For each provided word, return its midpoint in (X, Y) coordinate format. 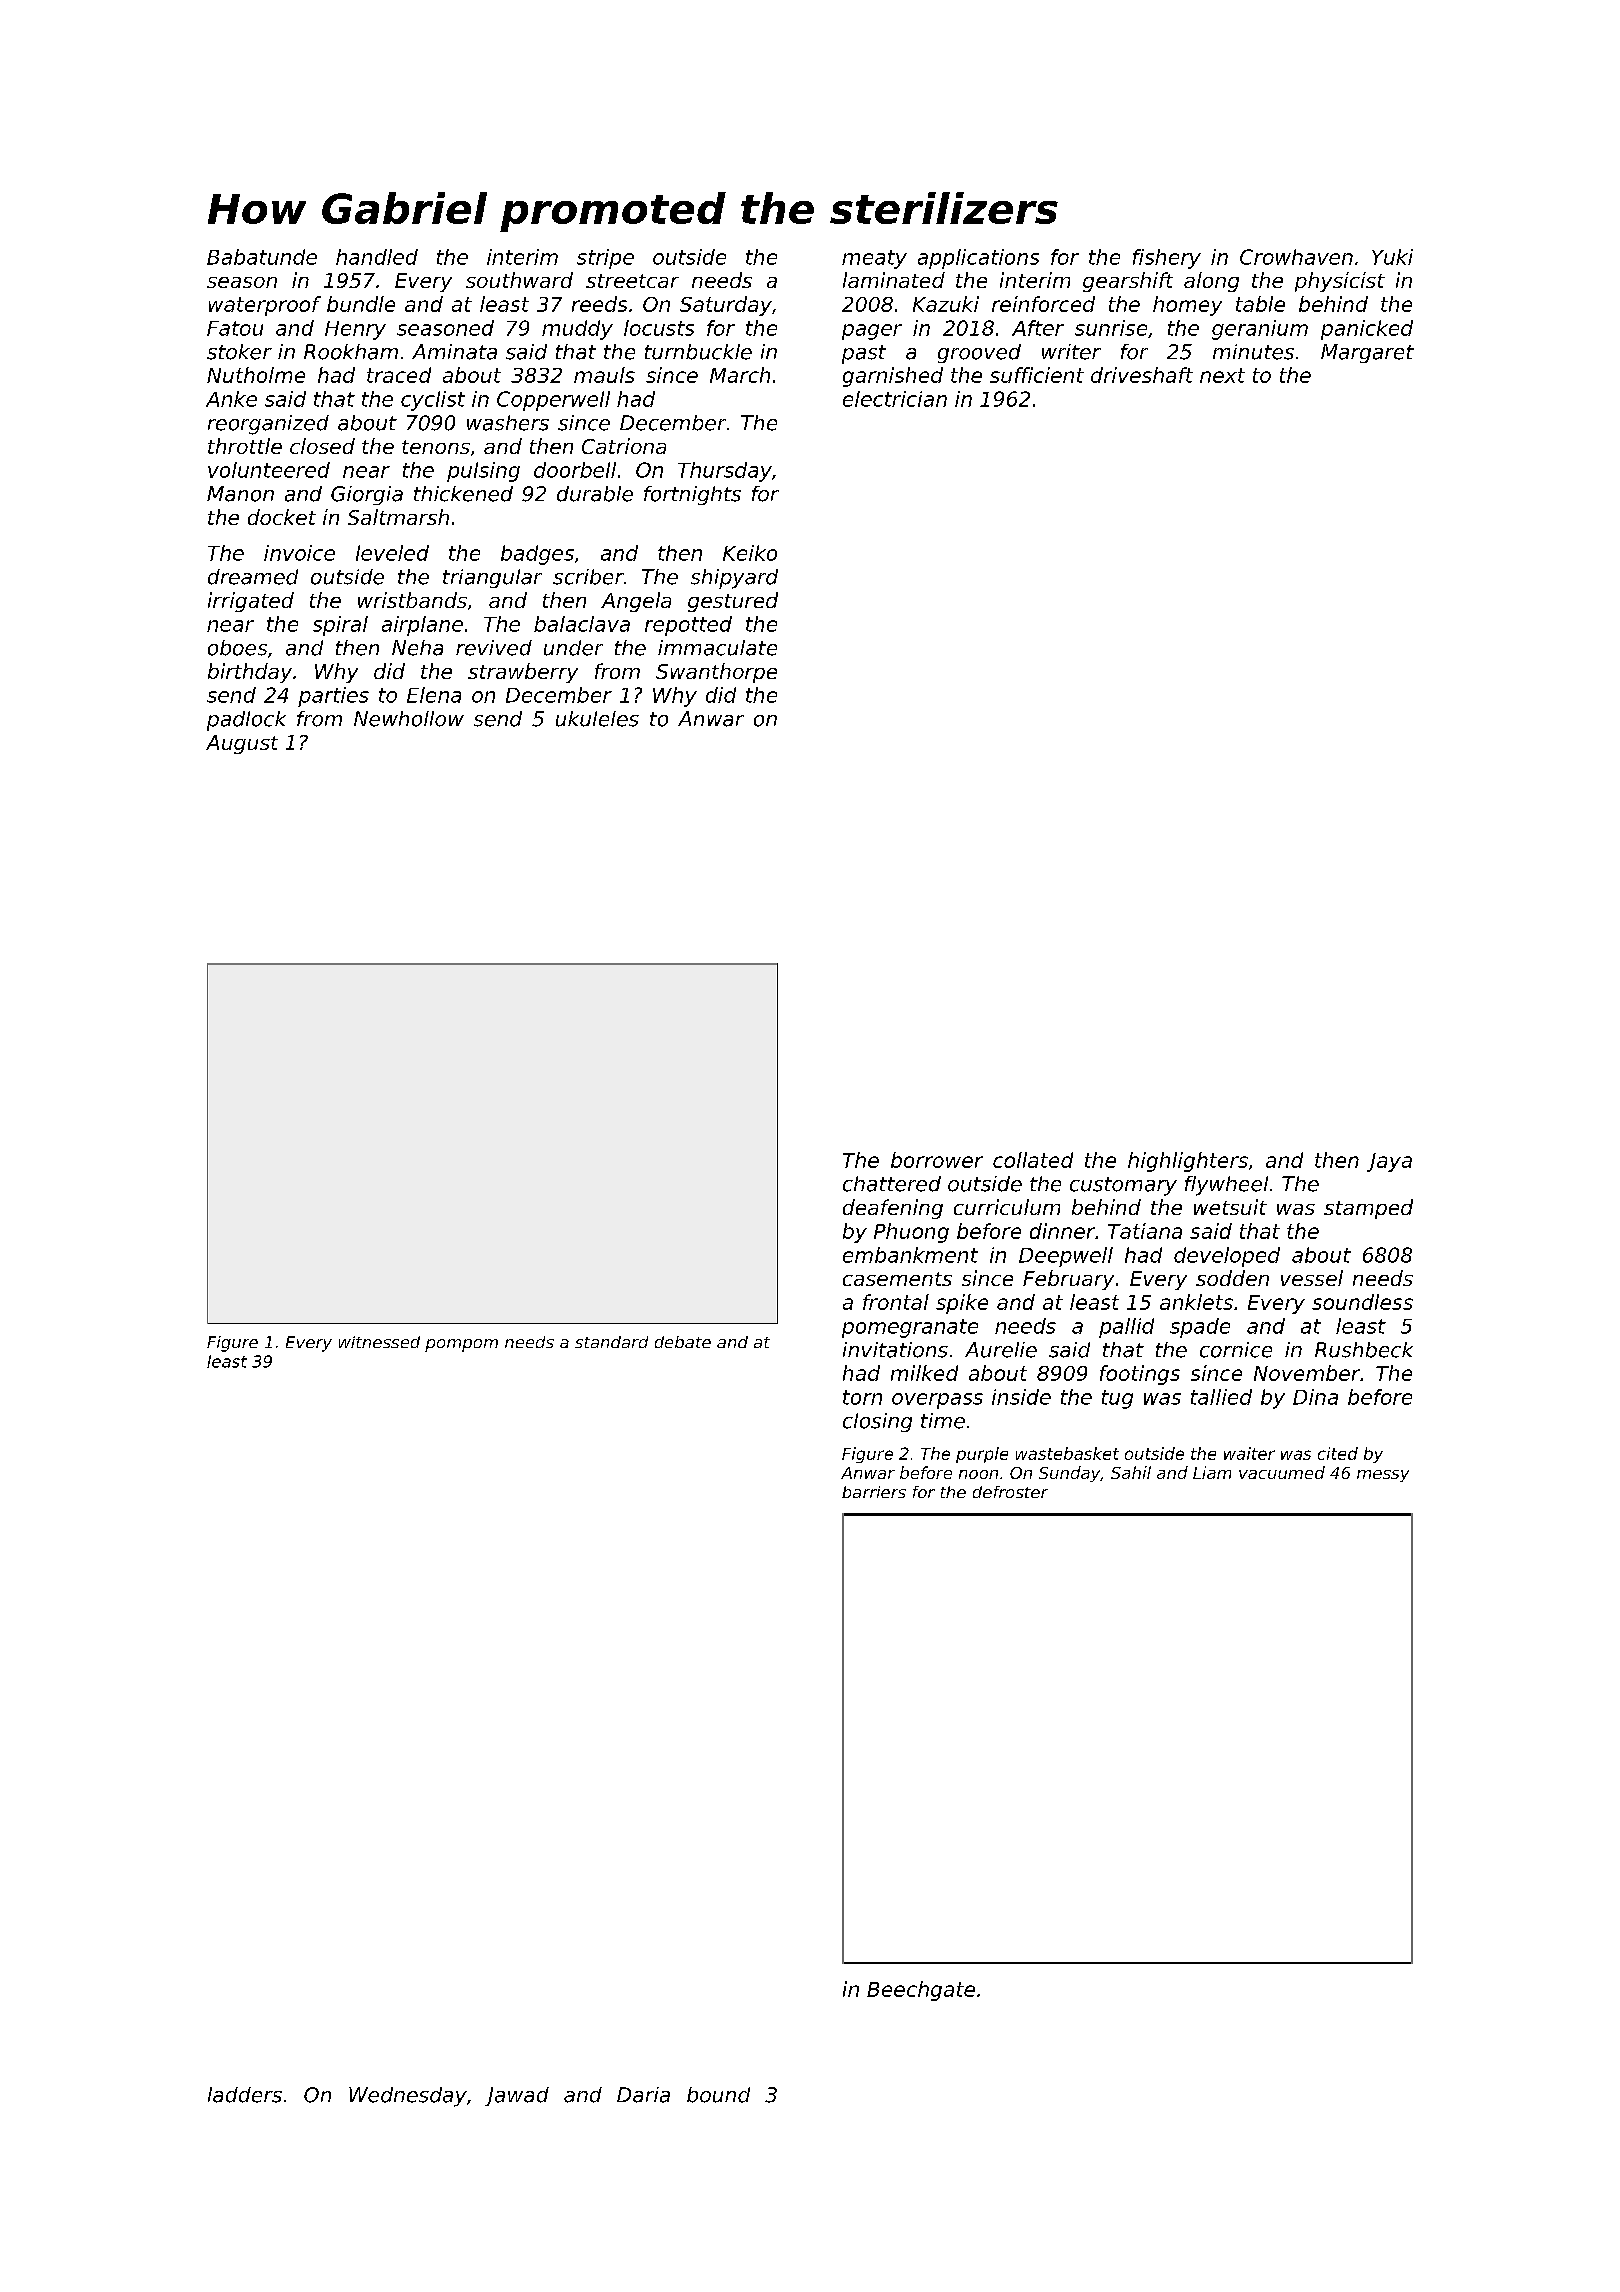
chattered (892, 1184)
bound (718, 2095)
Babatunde (262, 257)
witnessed (379, 1342)
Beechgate (921, 1991)
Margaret (1367, 353)
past (864, 354)
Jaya (1389, 1162)
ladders (245, 2095)
